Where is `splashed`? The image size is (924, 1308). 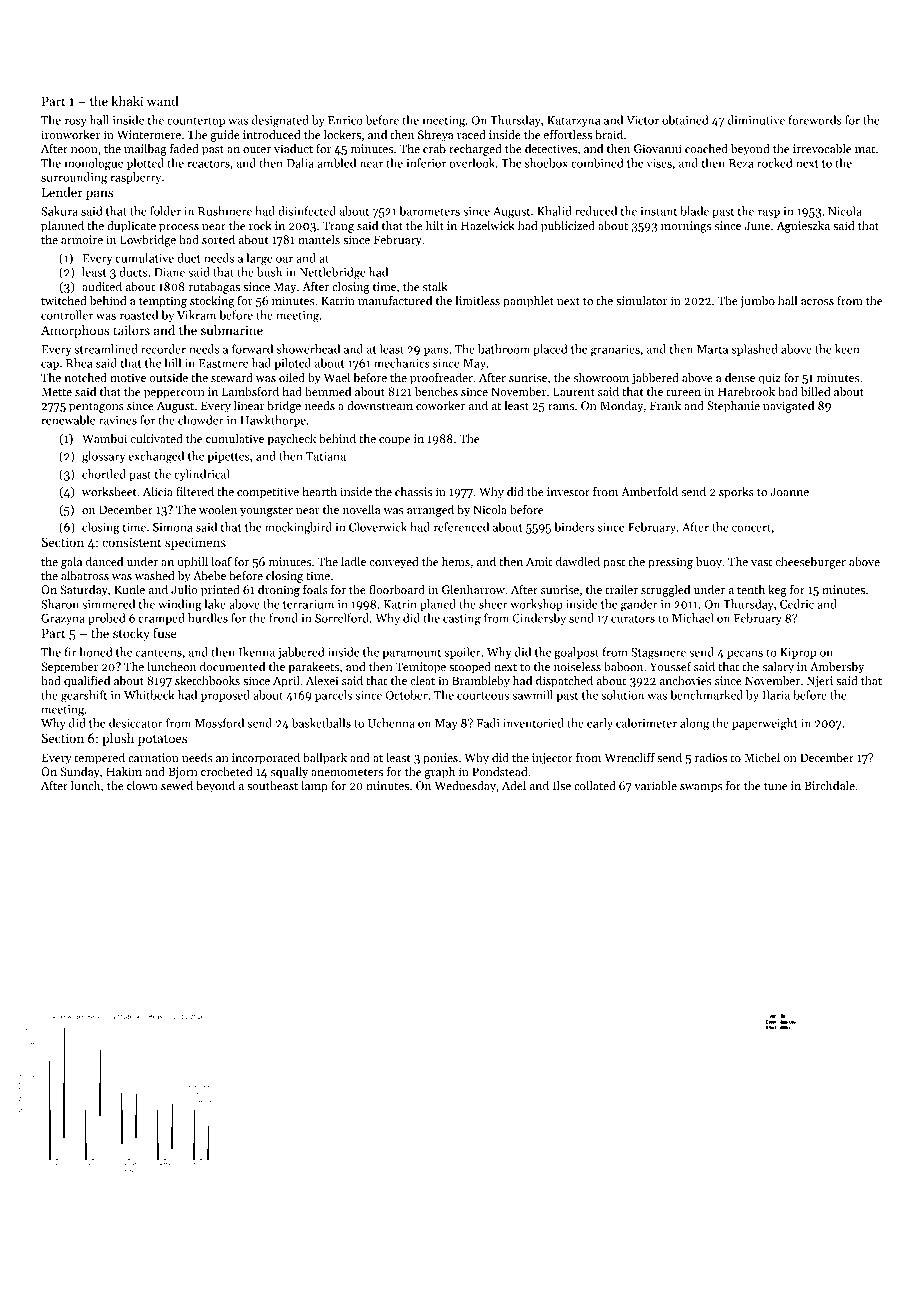 splashed is located at coordinates (755, 350).
